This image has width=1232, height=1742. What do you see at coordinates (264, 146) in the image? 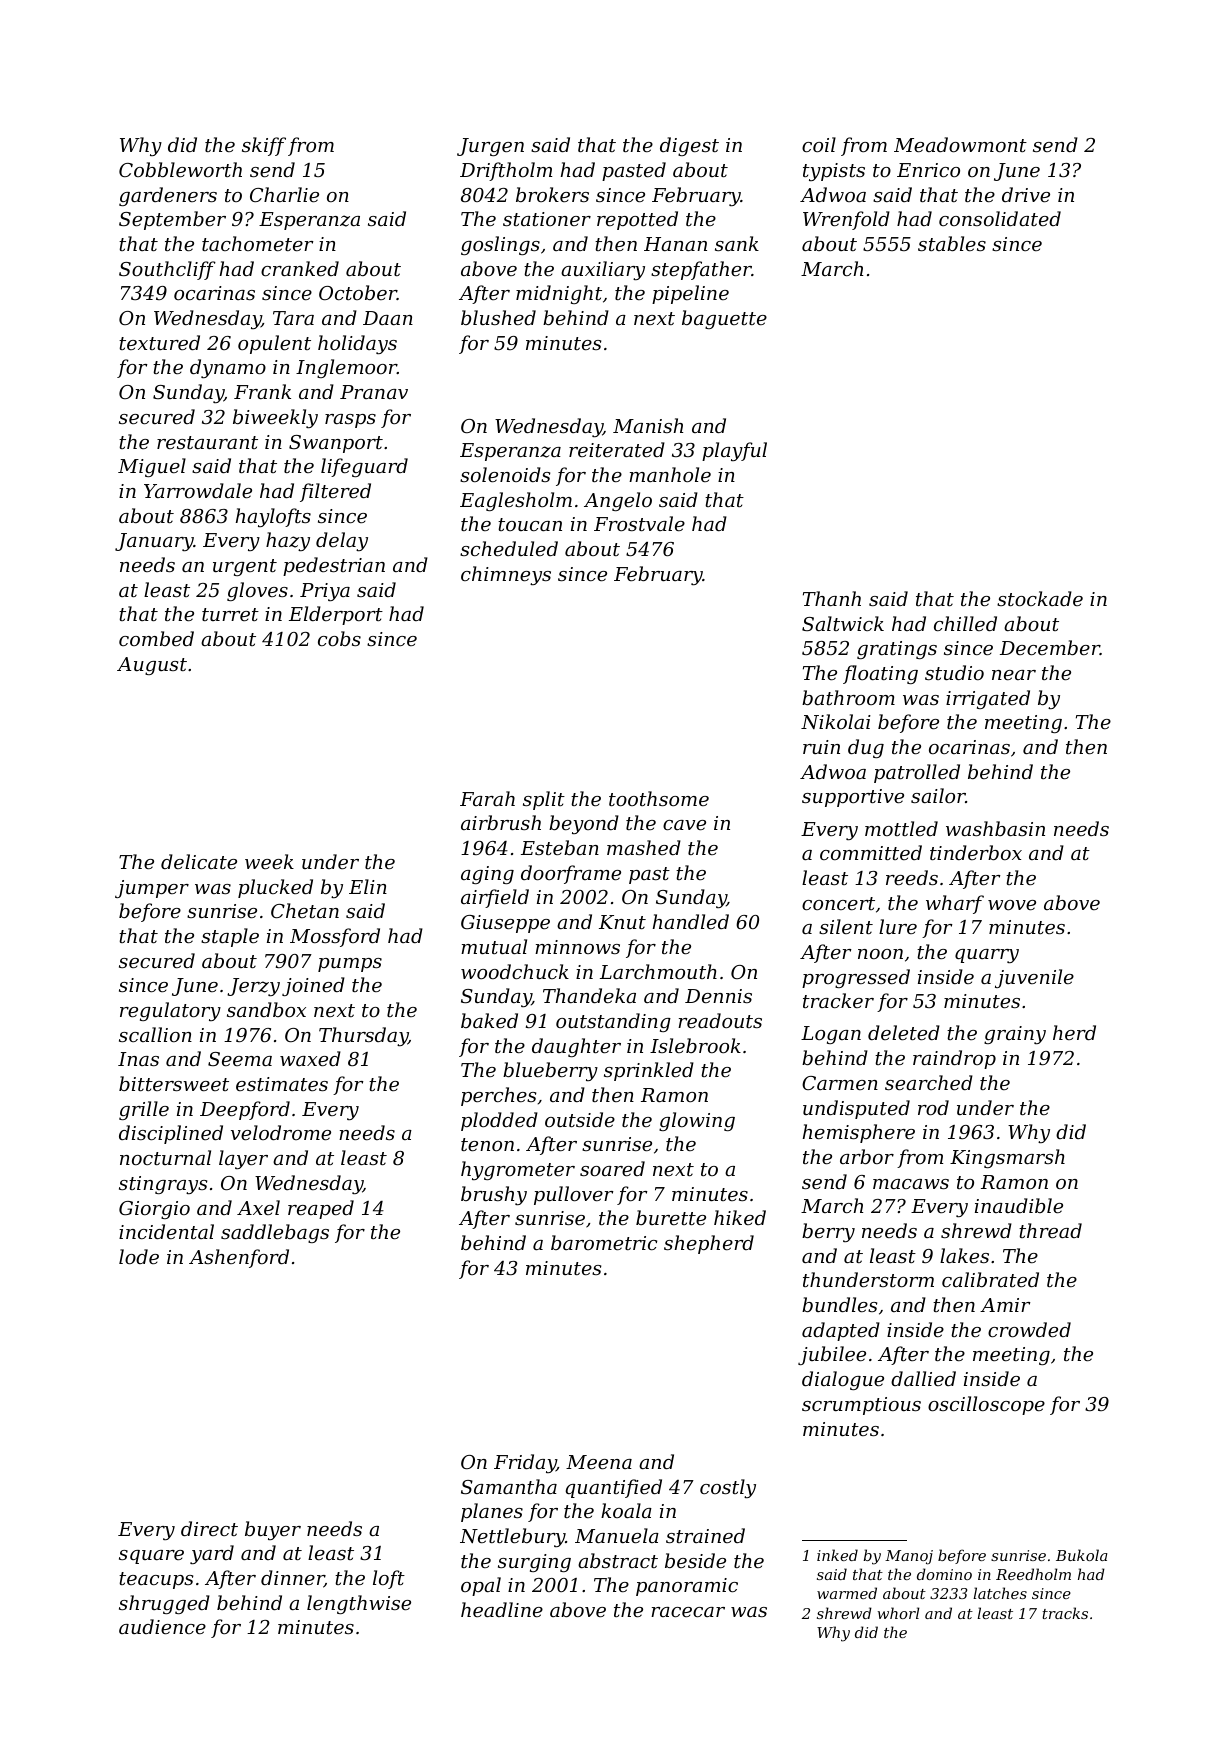
I see `skiff` at bounding box center [264, 146].
